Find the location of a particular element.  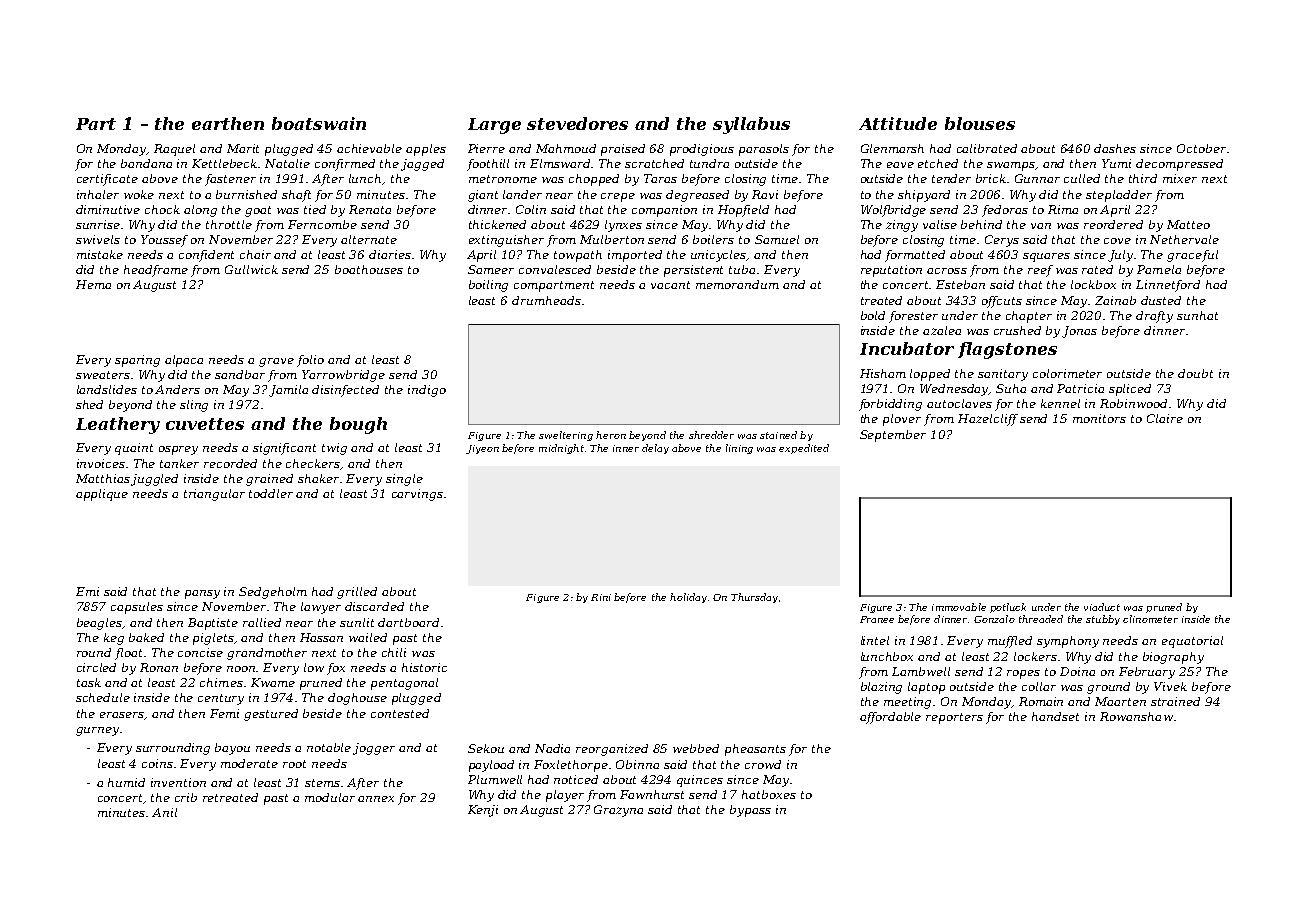

carvings is located at coordinates (417, 495).
